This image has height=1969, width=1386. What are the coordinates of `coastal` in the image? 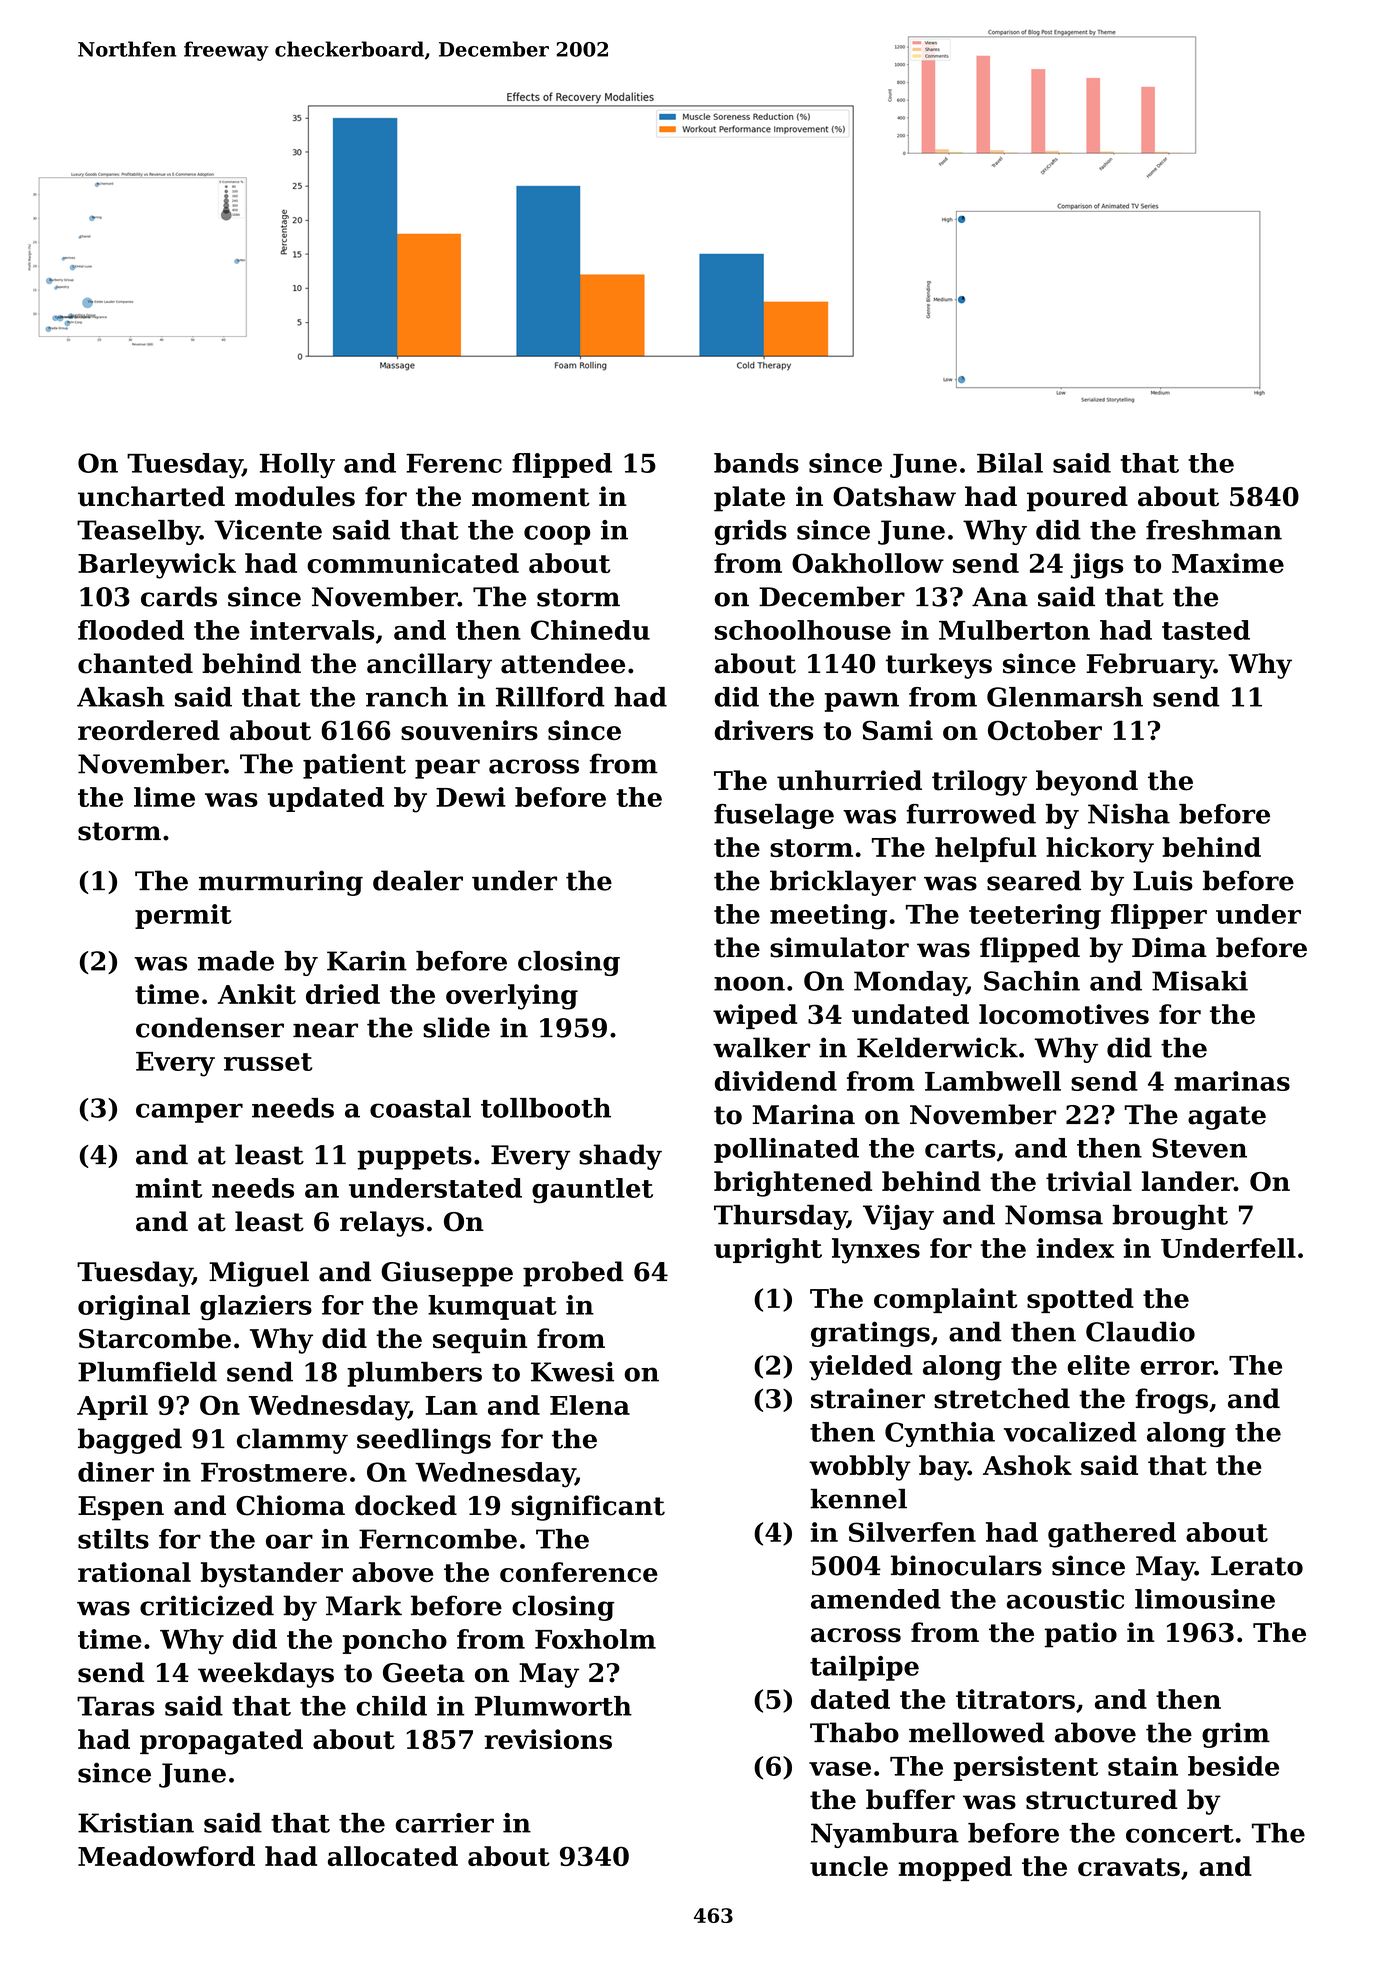 It's located at (420, 1108).
